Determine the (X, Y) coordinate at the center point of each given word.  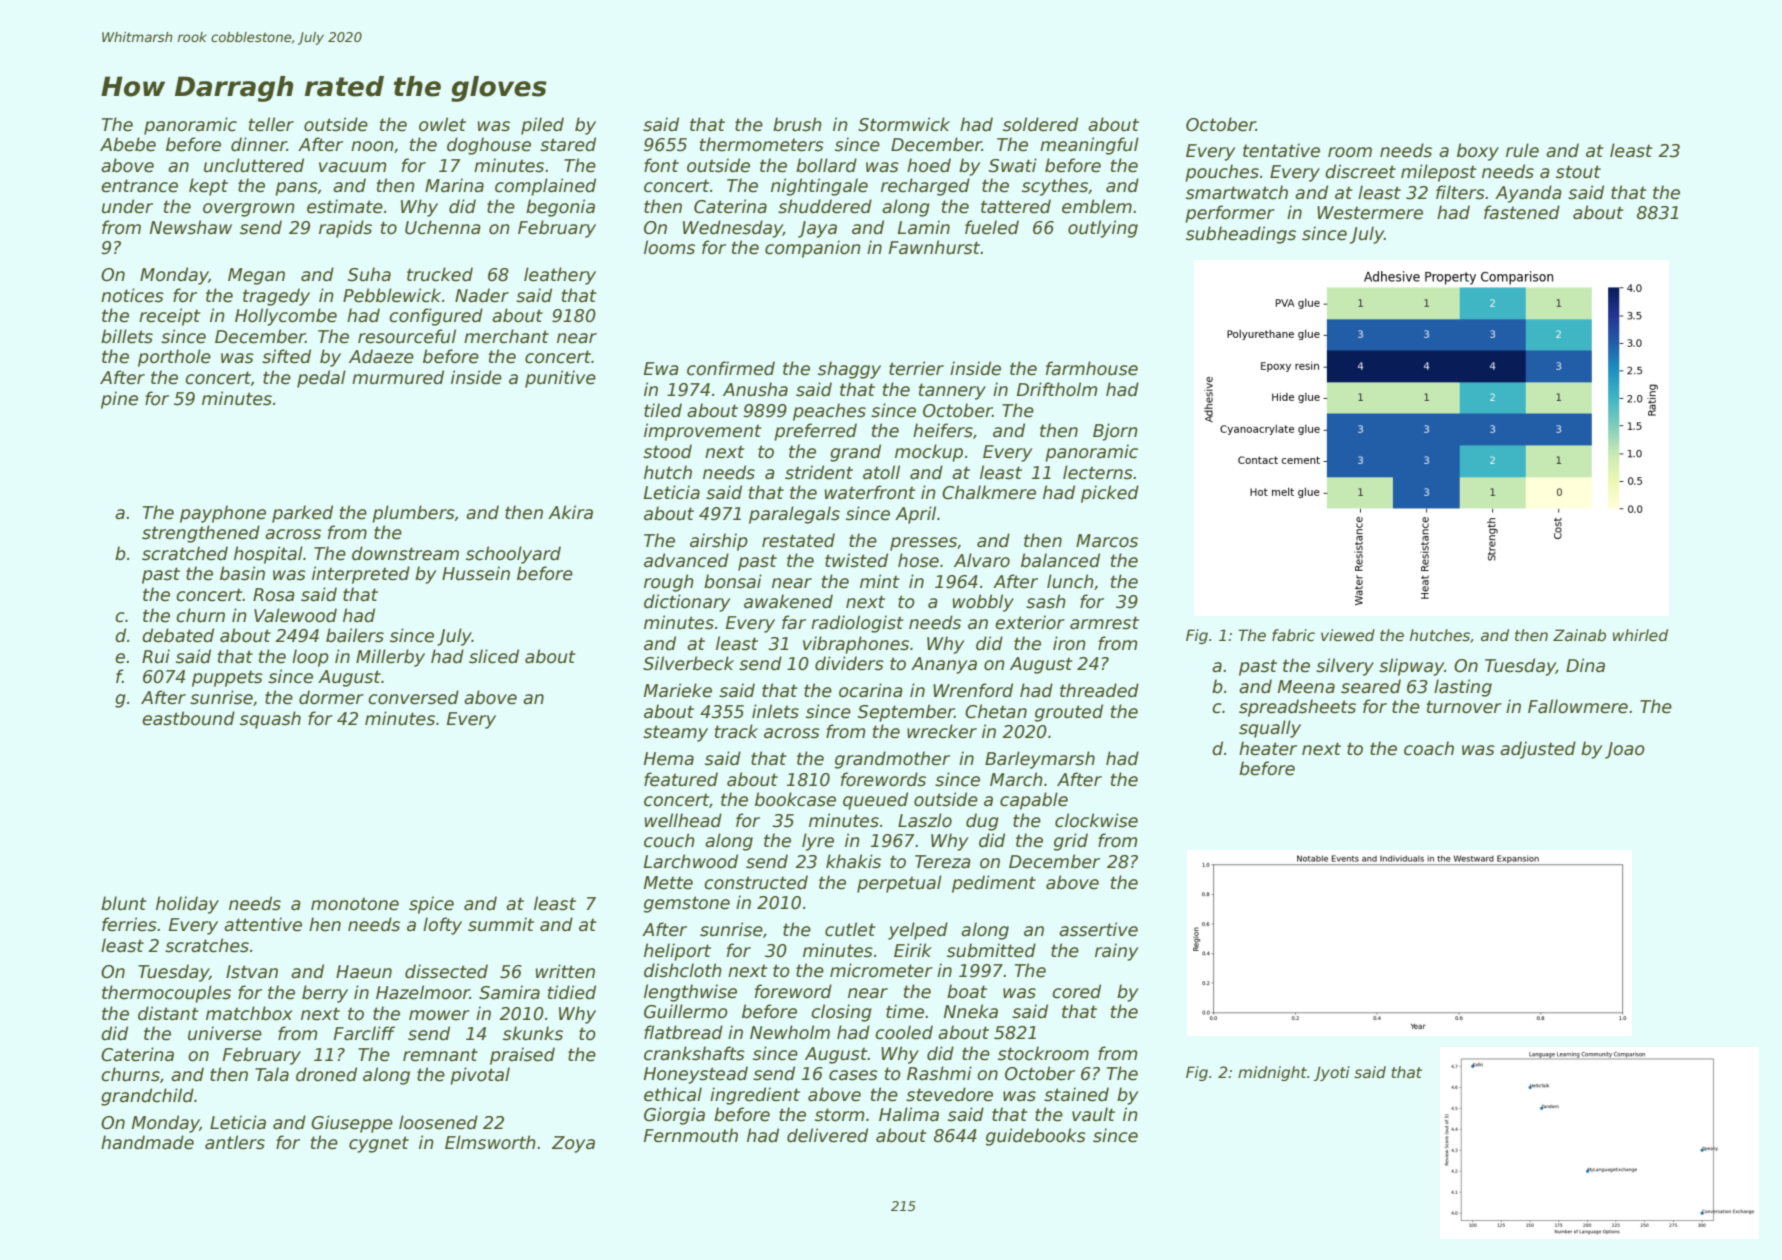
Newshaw (191, 227)
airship (719, 542)
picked (1110, 494)
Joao (1625, 750)
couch (669, 840)
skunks (533, 1033)
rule (1522, 150)
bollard (826, 165)
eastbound (188, 718)
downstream (405, 553)
